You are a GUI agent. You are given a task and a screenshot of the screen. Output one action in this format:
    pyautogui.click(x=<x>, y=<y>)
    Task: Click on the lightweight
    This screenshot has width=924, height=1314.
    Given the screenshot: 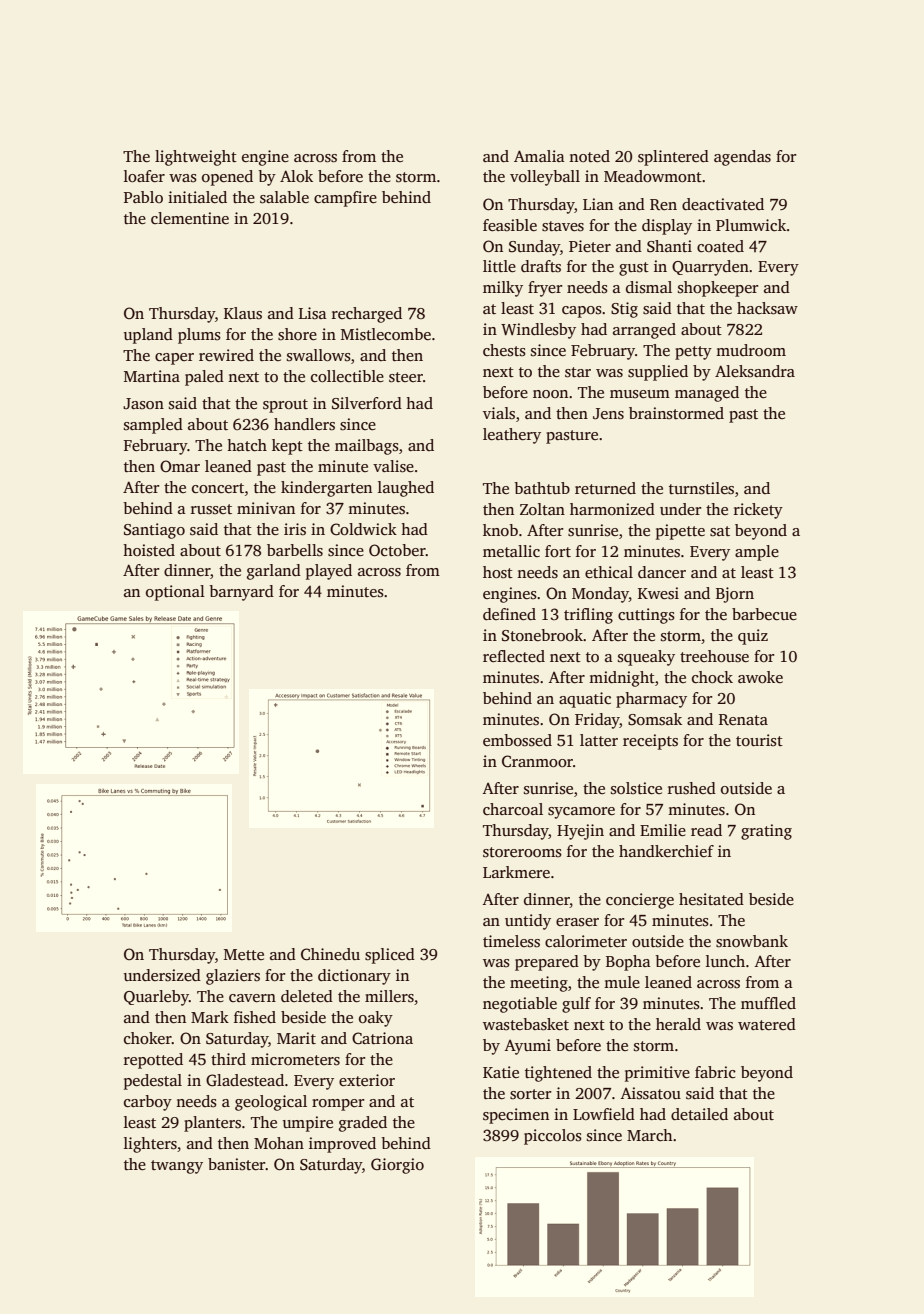 What is the action you would take?
    pyautogui.click(x=196, y=158)
